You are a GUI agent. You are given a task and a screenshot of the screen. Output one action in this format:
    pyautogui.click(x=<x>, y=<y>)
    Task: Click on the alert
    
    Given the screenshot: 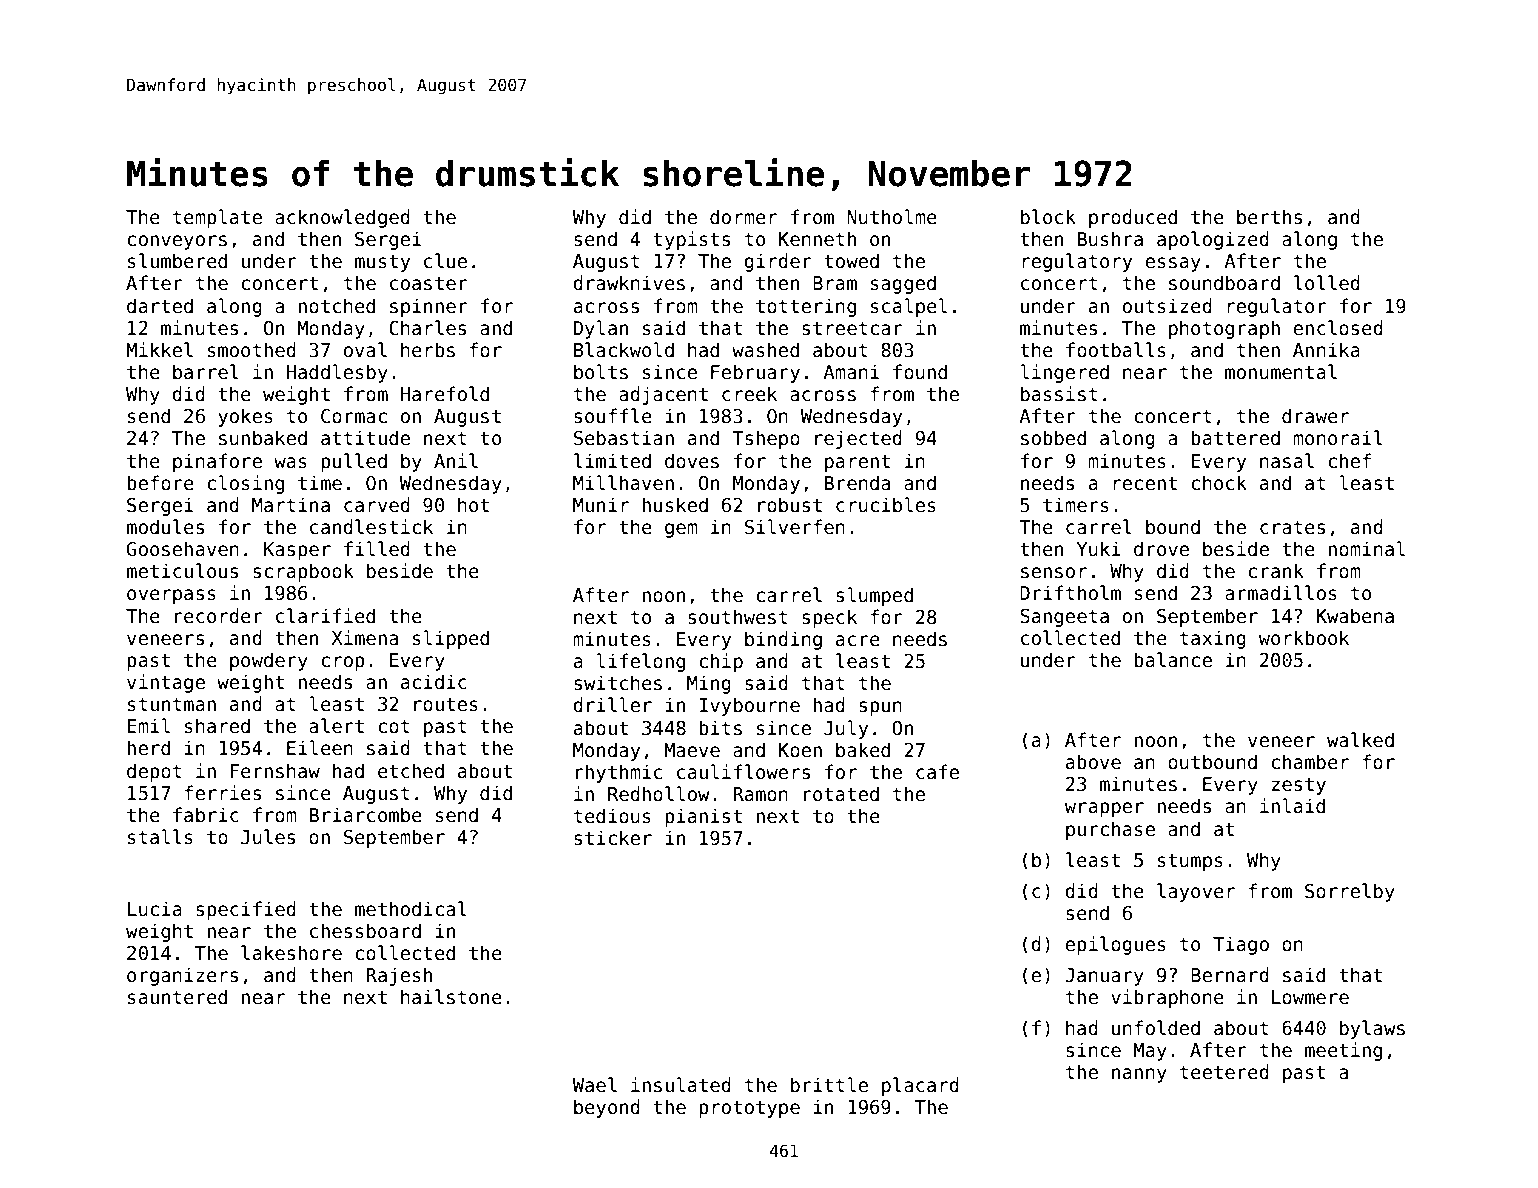 What is the action you would take?
    pyautogui.click(x=336, y=726)
